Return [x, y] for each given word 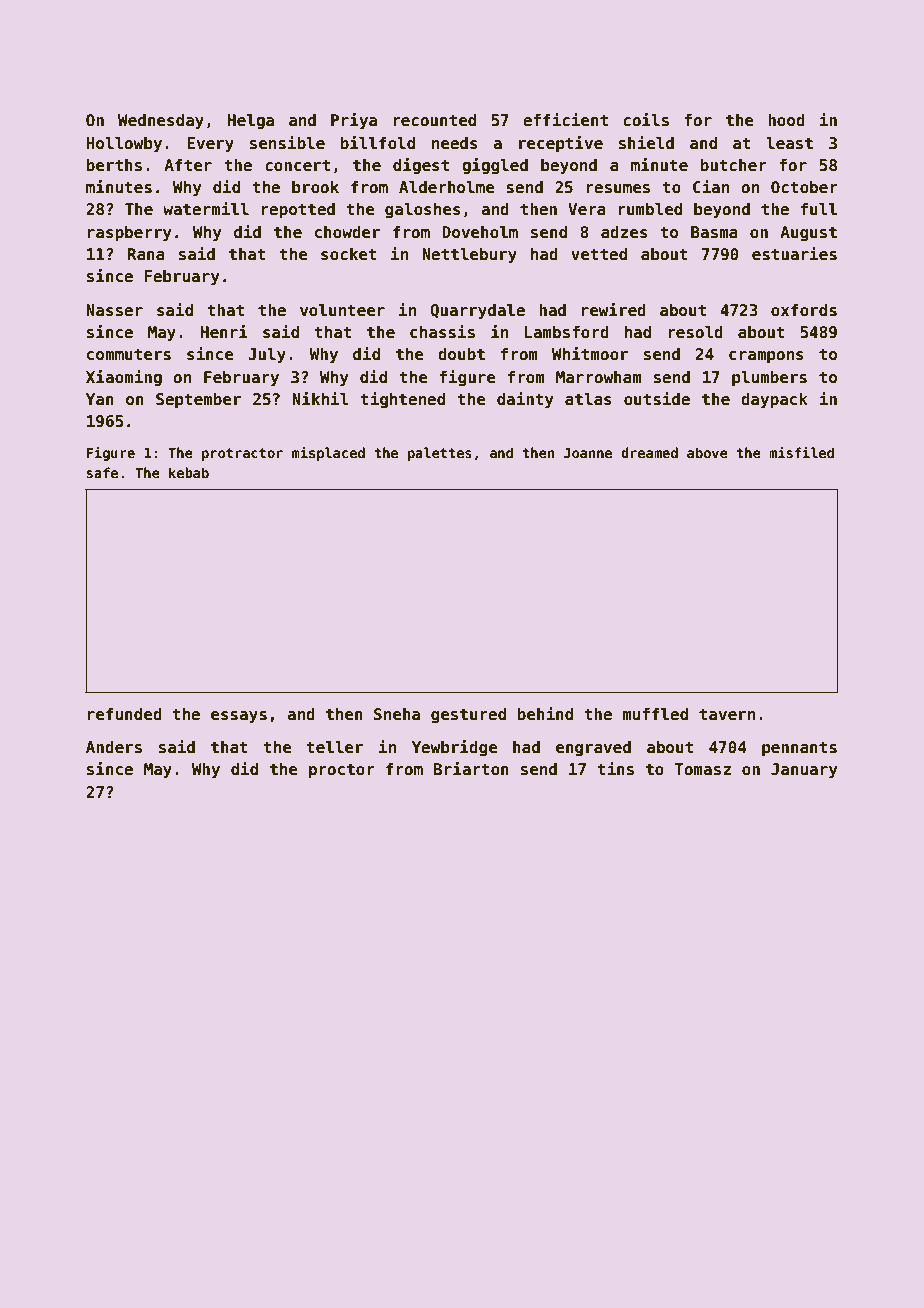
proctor [342, 771]
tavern [727, 715]
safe [102, 472]
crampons [766, 357]
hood [786, 120]
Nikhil [320, 398]
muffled [655, 714]
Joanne [588, 453]
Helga [251, 121]
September [198, 401]
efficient [565, 120]
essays [239, 717]
